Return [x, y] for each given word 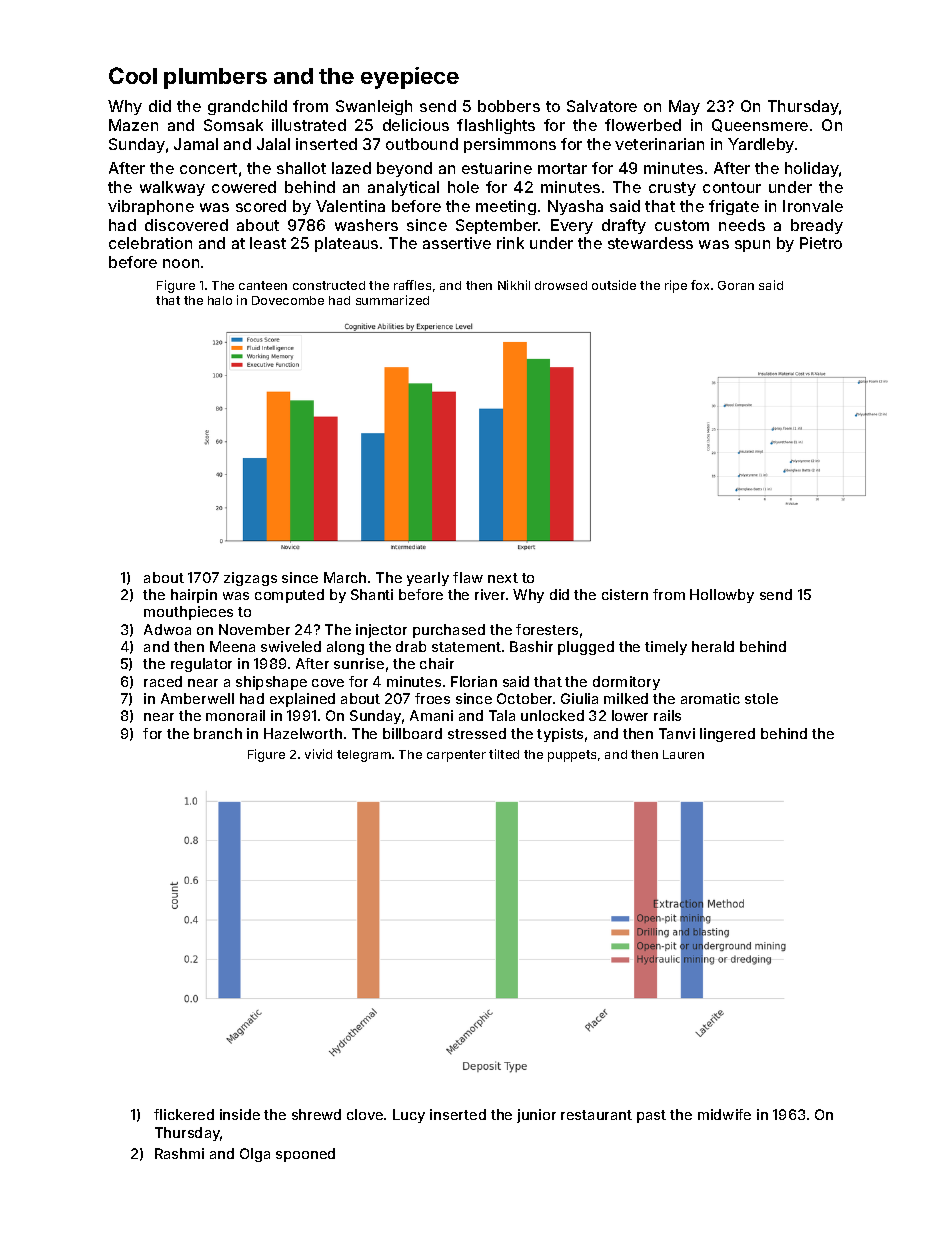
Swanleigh [374, 107]
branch [218, 733]
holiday [812, 169]
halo [220, 300]
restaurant [596, 1115]
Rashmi [179, 1153]
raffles [412, 285]
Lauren [683, 754]
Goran [736, 285]
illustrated [309, 125]
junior [536, 1116]
